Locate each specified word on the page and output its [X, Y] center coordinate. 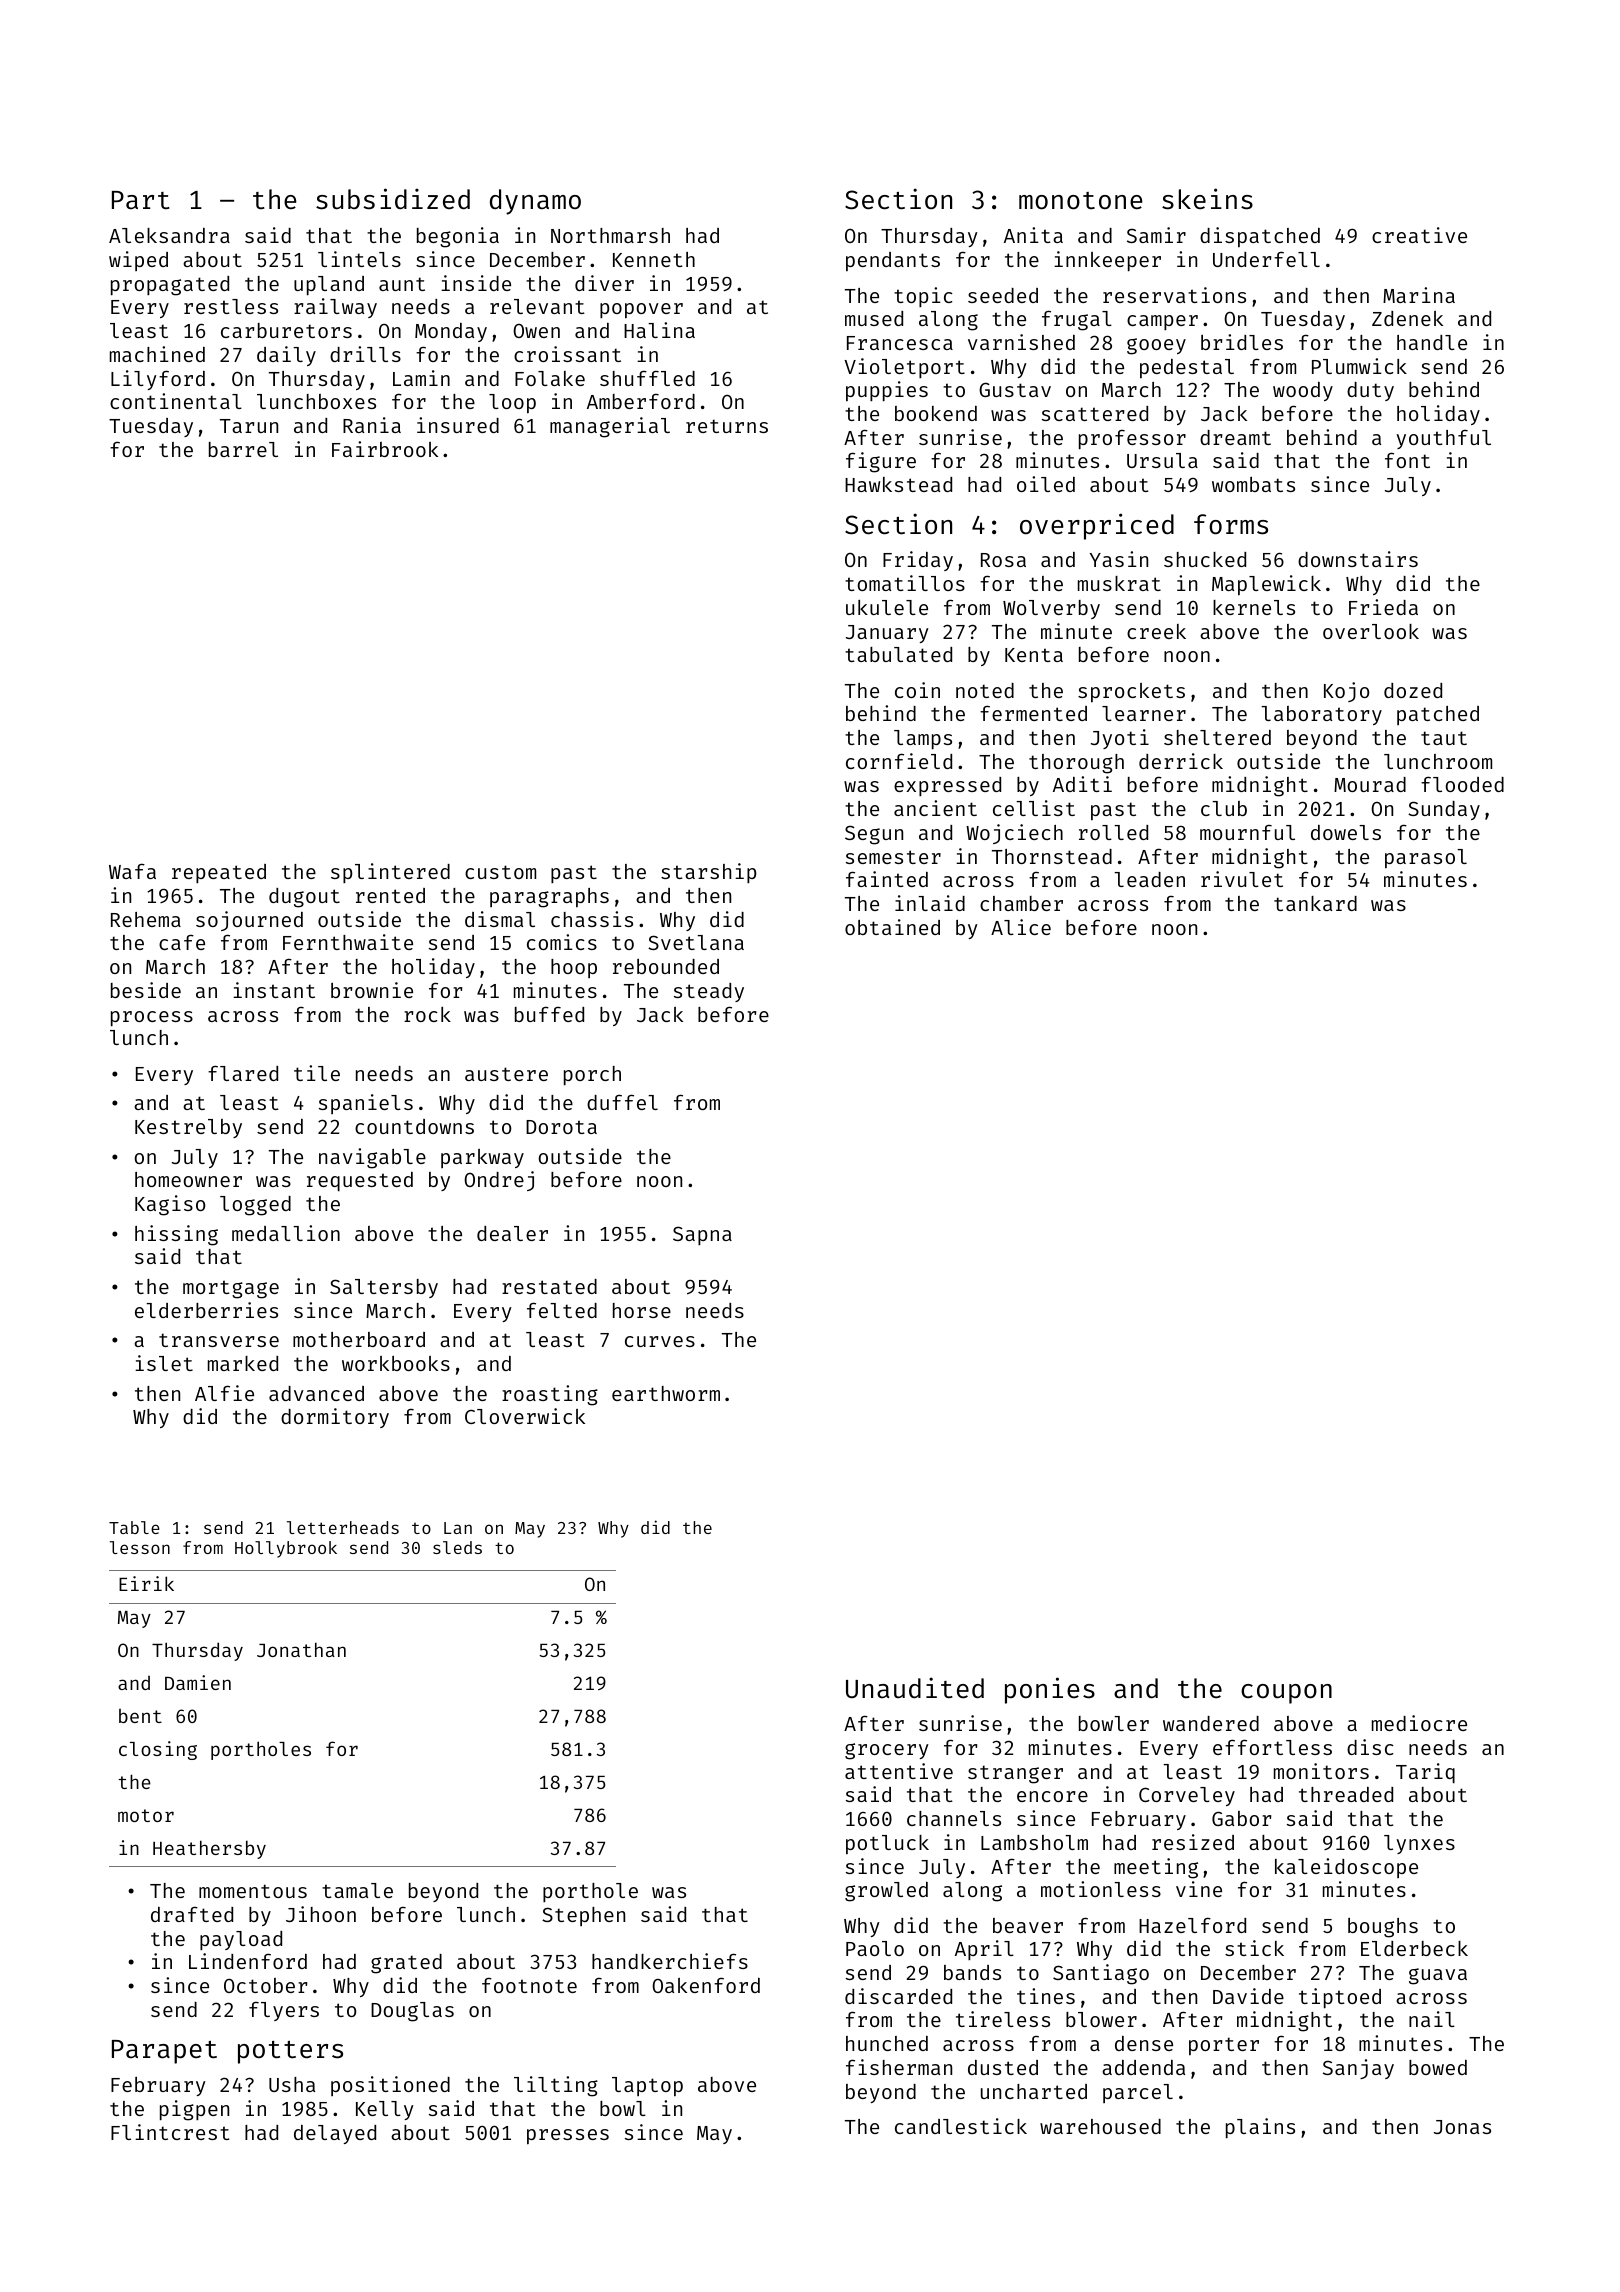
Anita [1033, 235]
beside [146, 990]
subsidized [393, 199]
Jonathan [301, 1650]
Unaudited [915, 1688]
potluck [887, 1845]
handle [1432, 342]
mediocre [1419, 1723]
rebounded [666, 966]
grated [406, 1964]
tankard [1315, 903]
